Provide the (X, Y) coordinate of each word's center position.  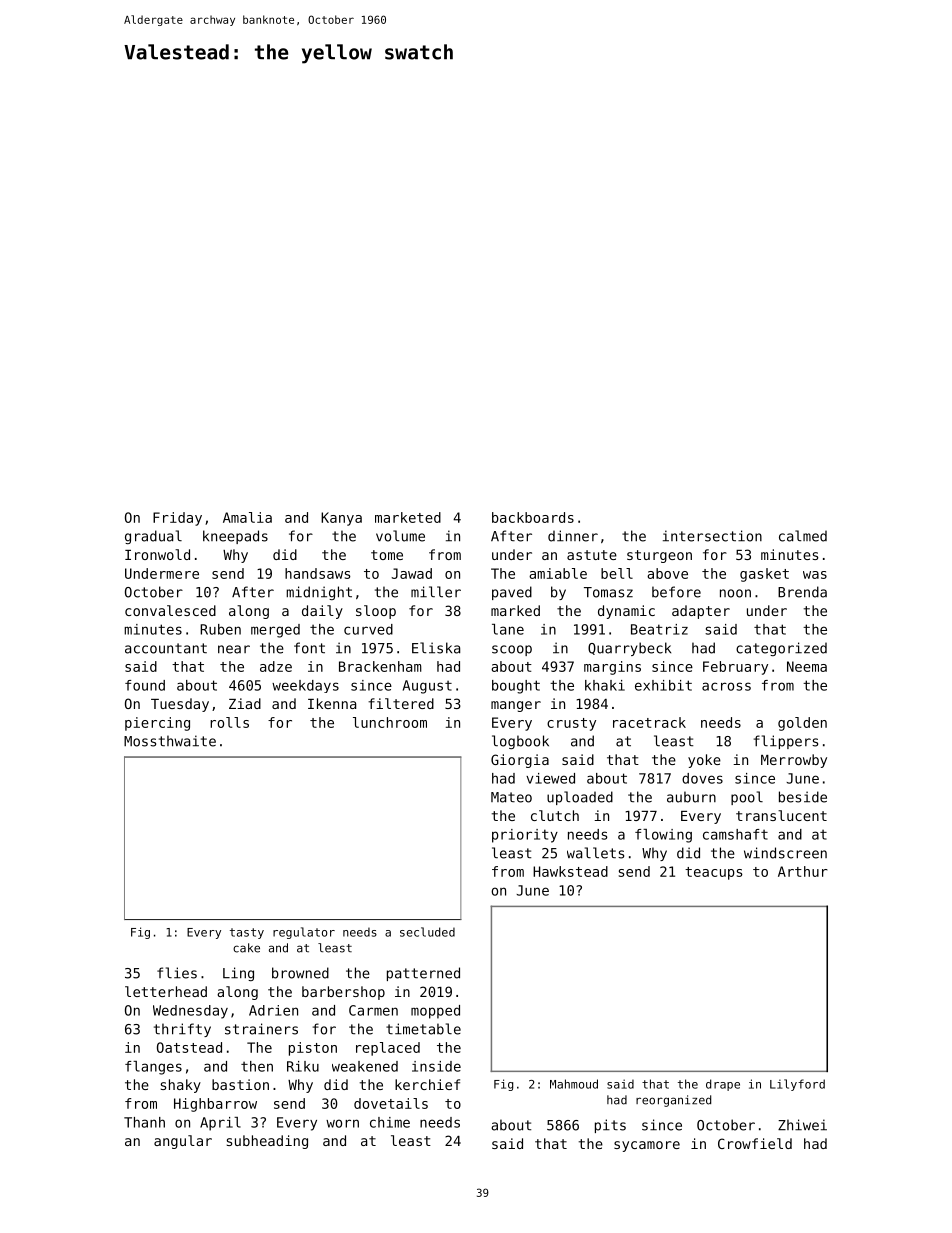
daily (322, 612)
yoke (704, 761)
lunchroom (390, 722)
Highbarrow (215, 1105)
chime (390, 1122)
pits (610, 1126)
